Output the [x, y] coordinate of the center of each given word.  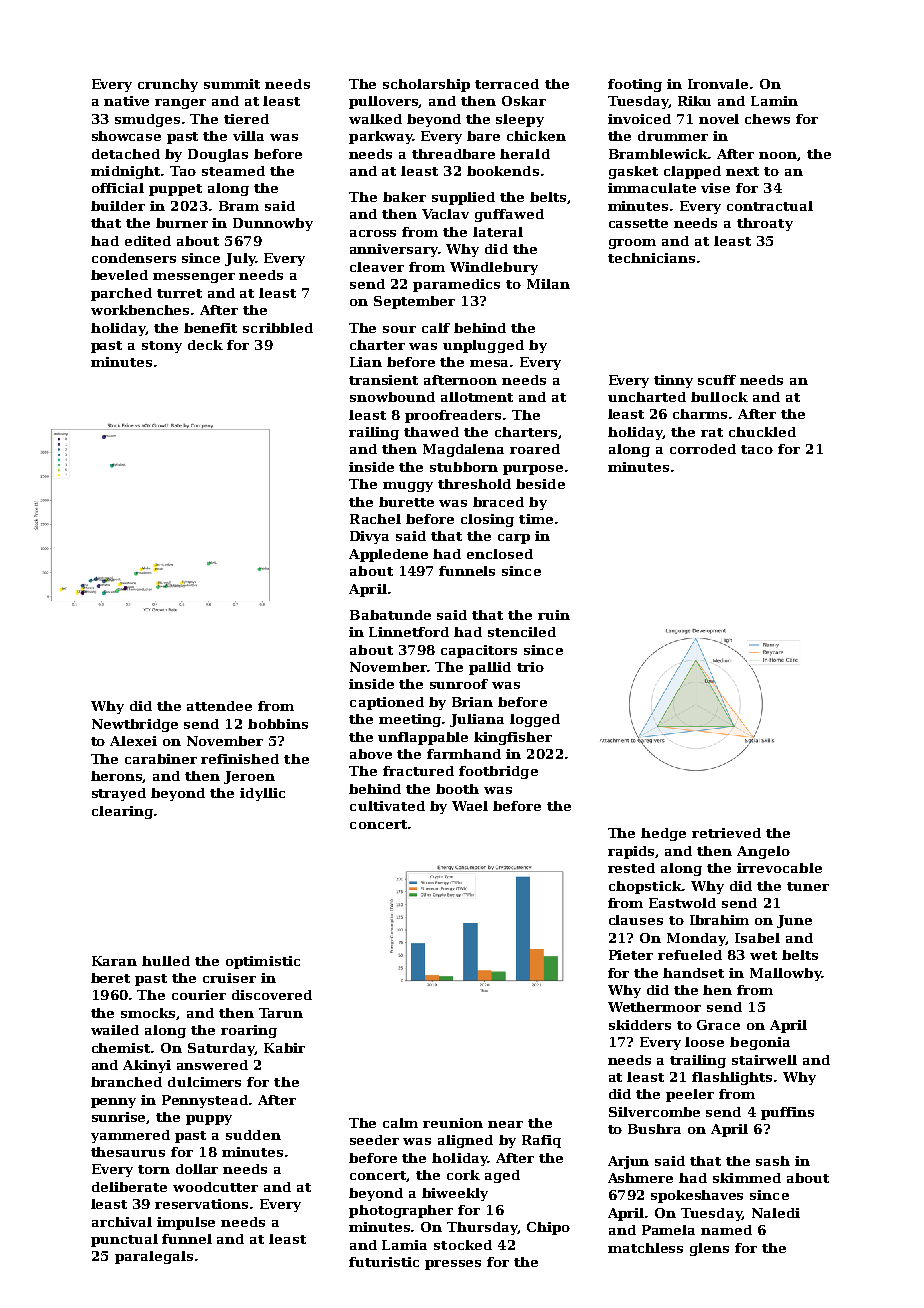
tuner [808, 886]
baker [404, 197]
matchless [645, 1248]
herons [117, 777]
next [742, 171]
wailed [115, 1030]
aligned [465, 1141]
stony [162, 347]
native [126, 101]
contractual [770, 206]
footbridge [498, 772]
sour [399, 329]
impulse [186, 1223]
